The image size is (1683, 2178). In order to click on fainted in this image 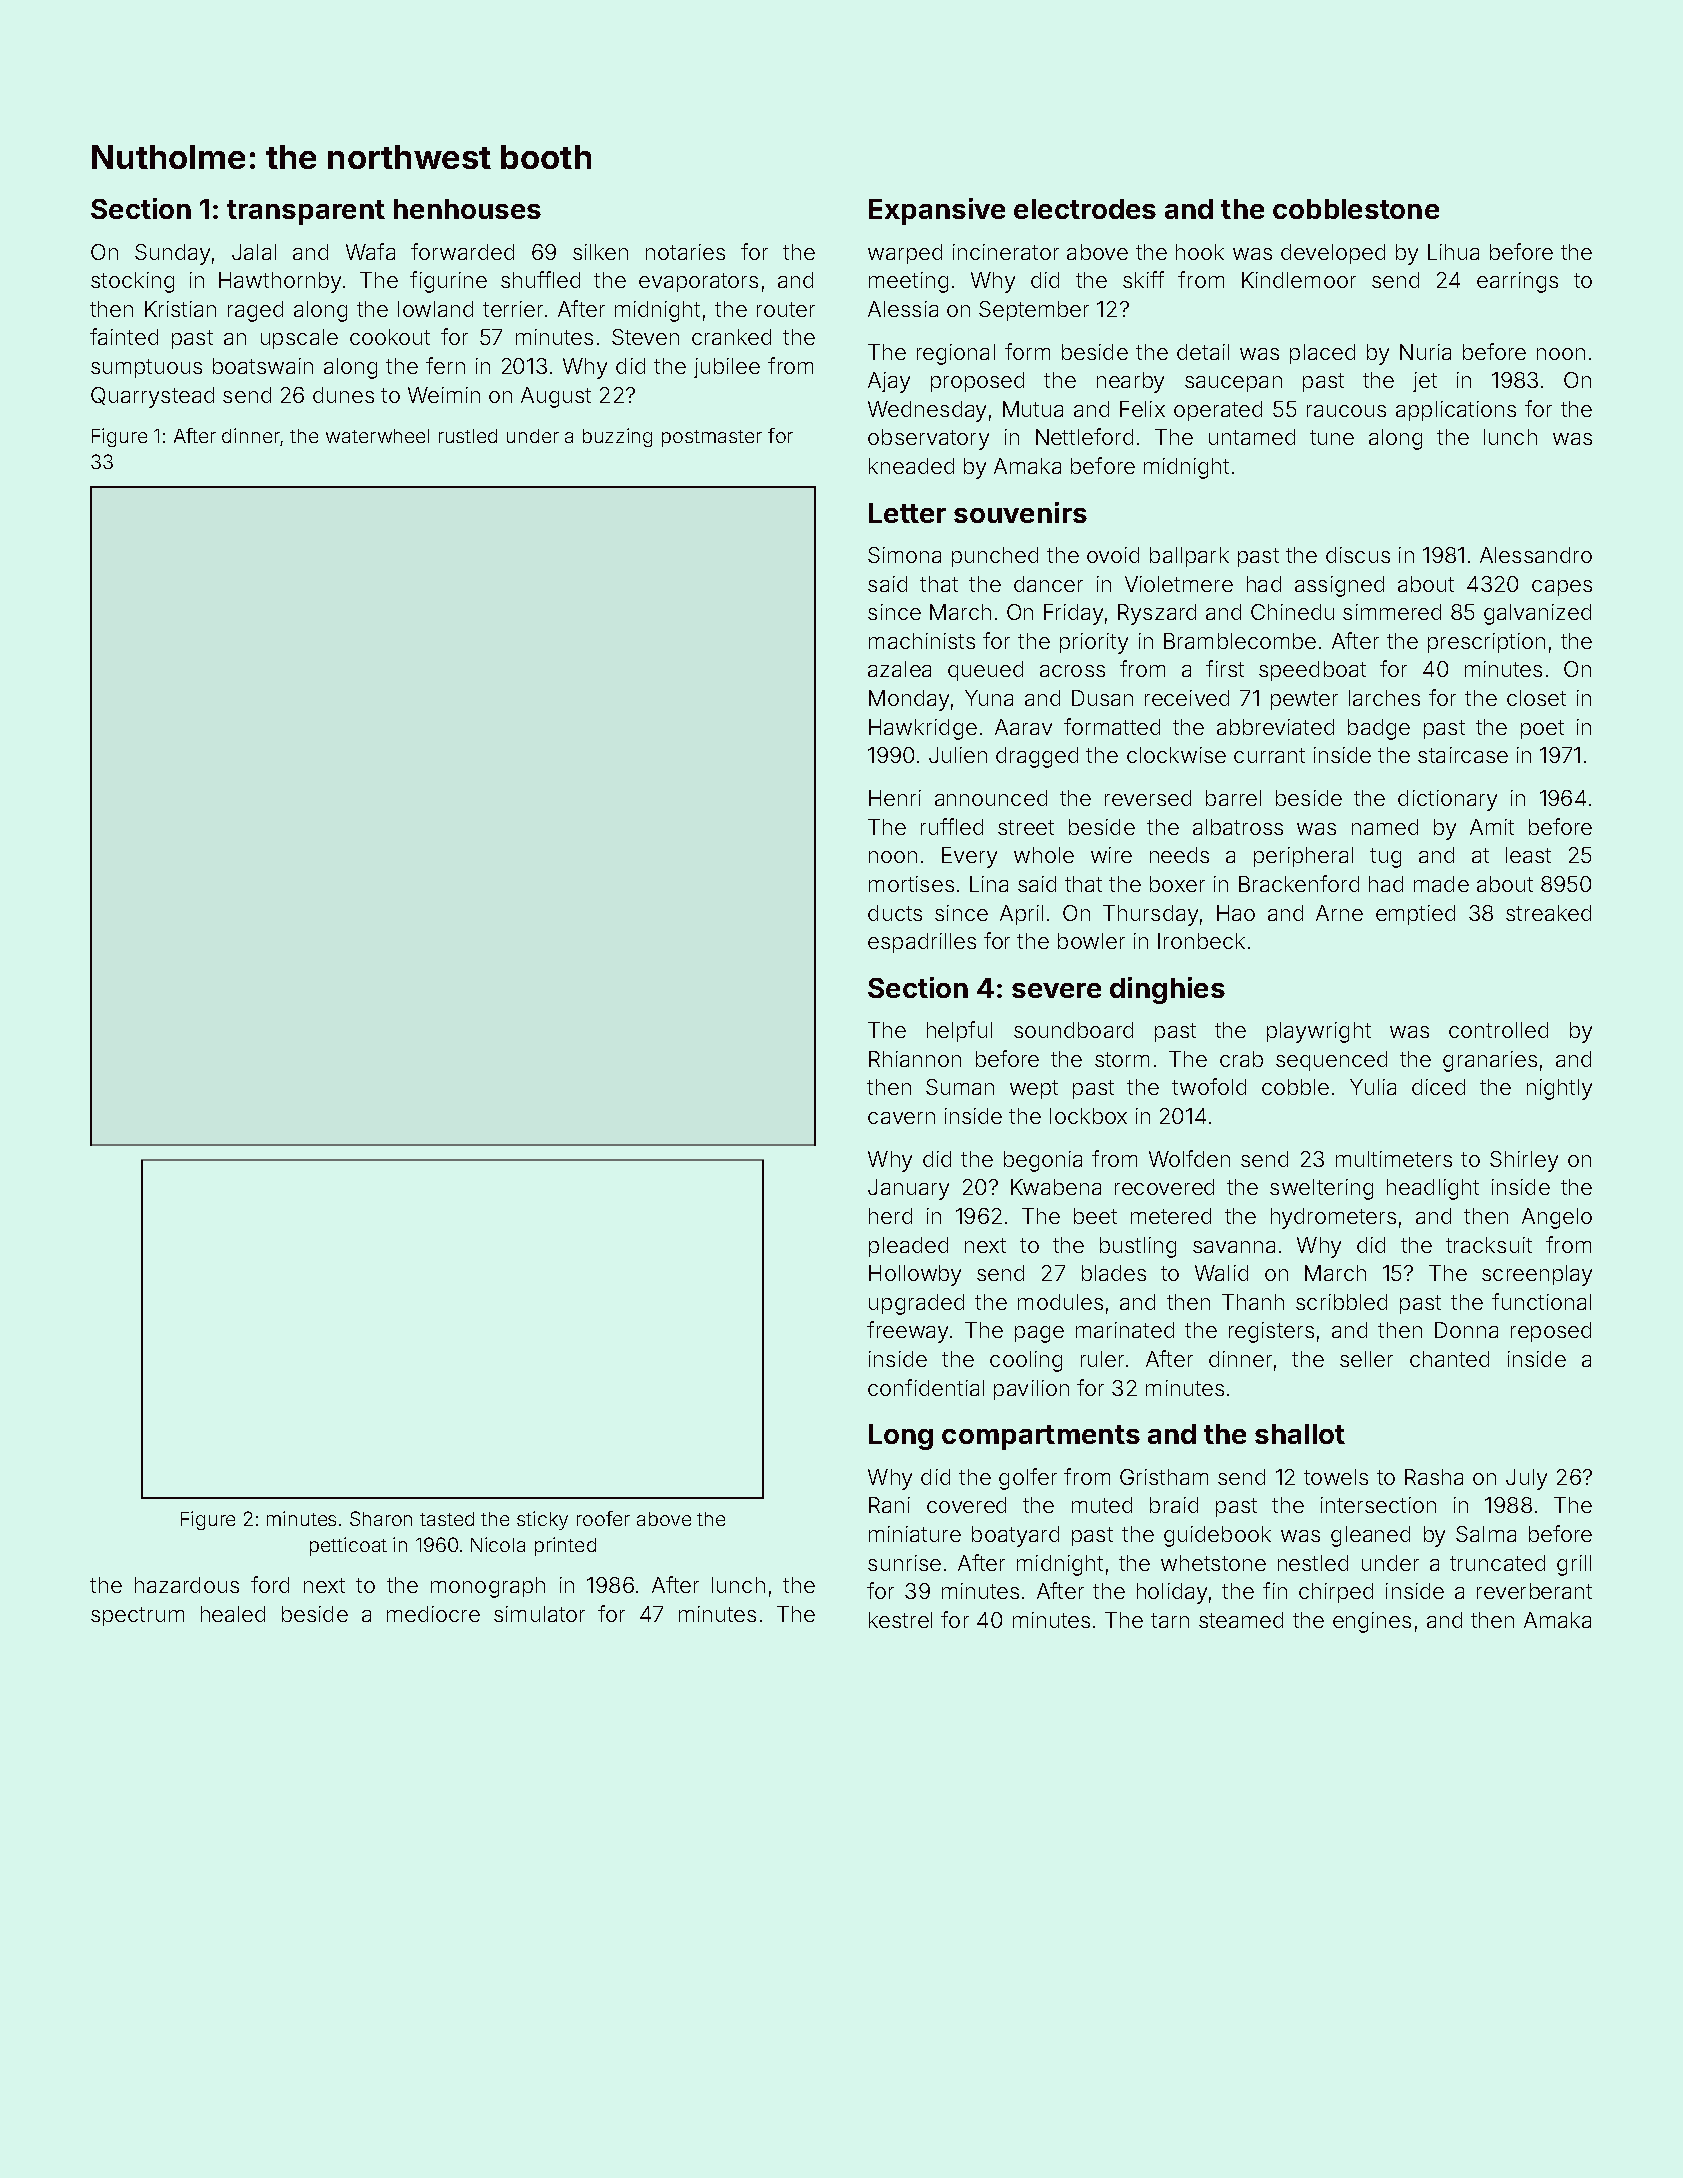, I will do `click(124, 336)`.
